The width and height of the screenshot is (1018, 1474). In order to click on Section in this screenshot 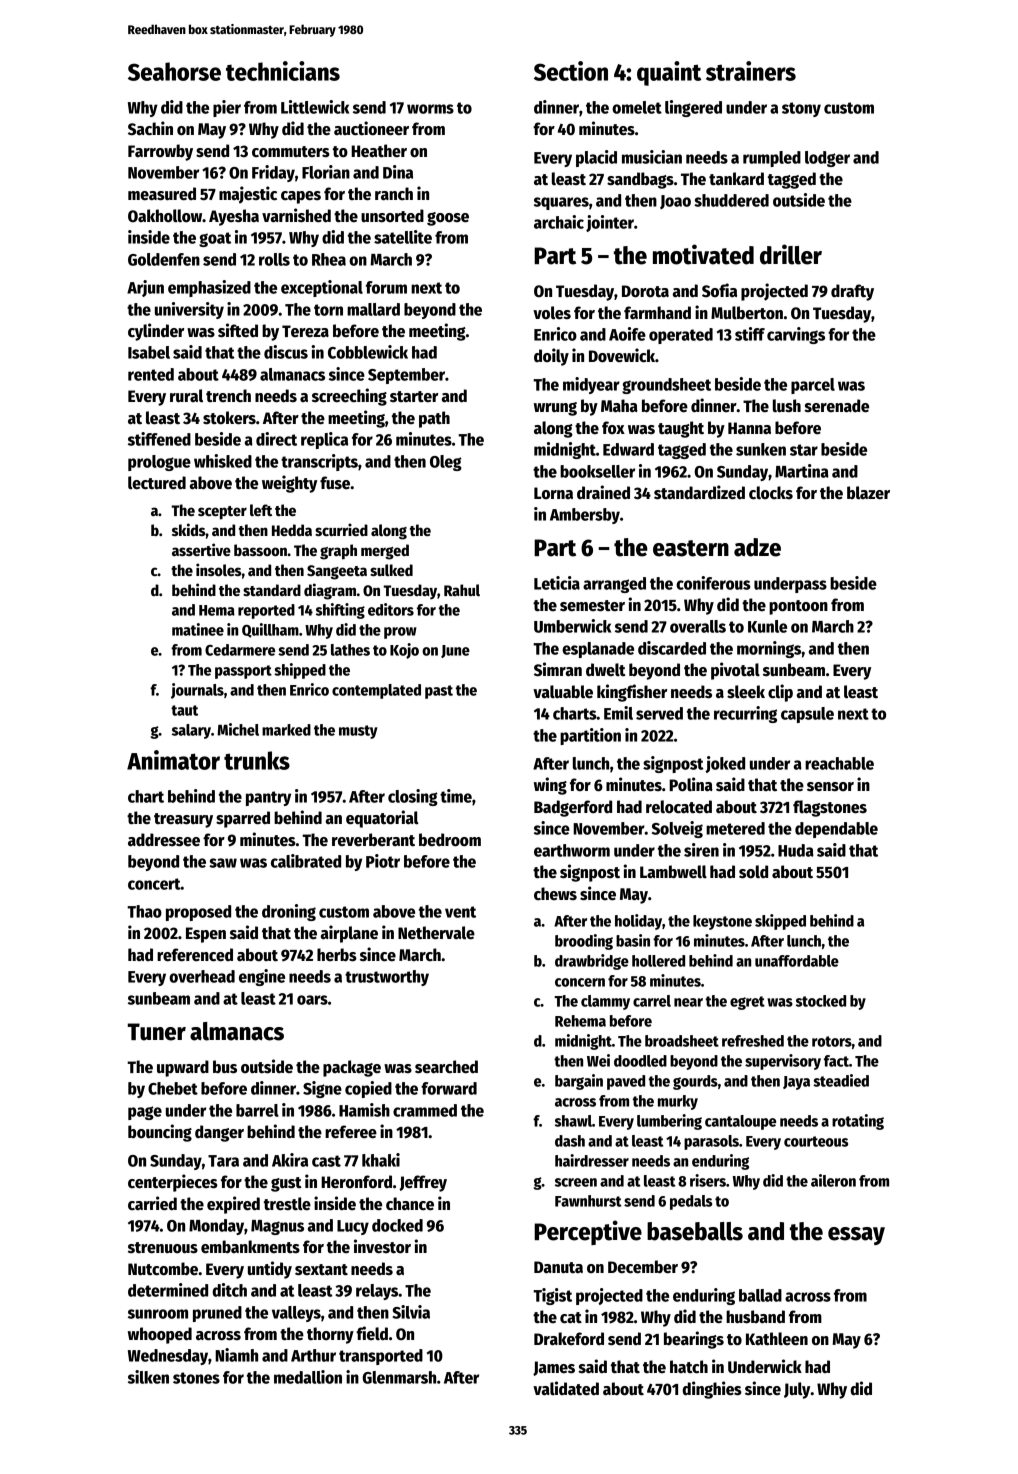, I will do `click(571, 71)`.
